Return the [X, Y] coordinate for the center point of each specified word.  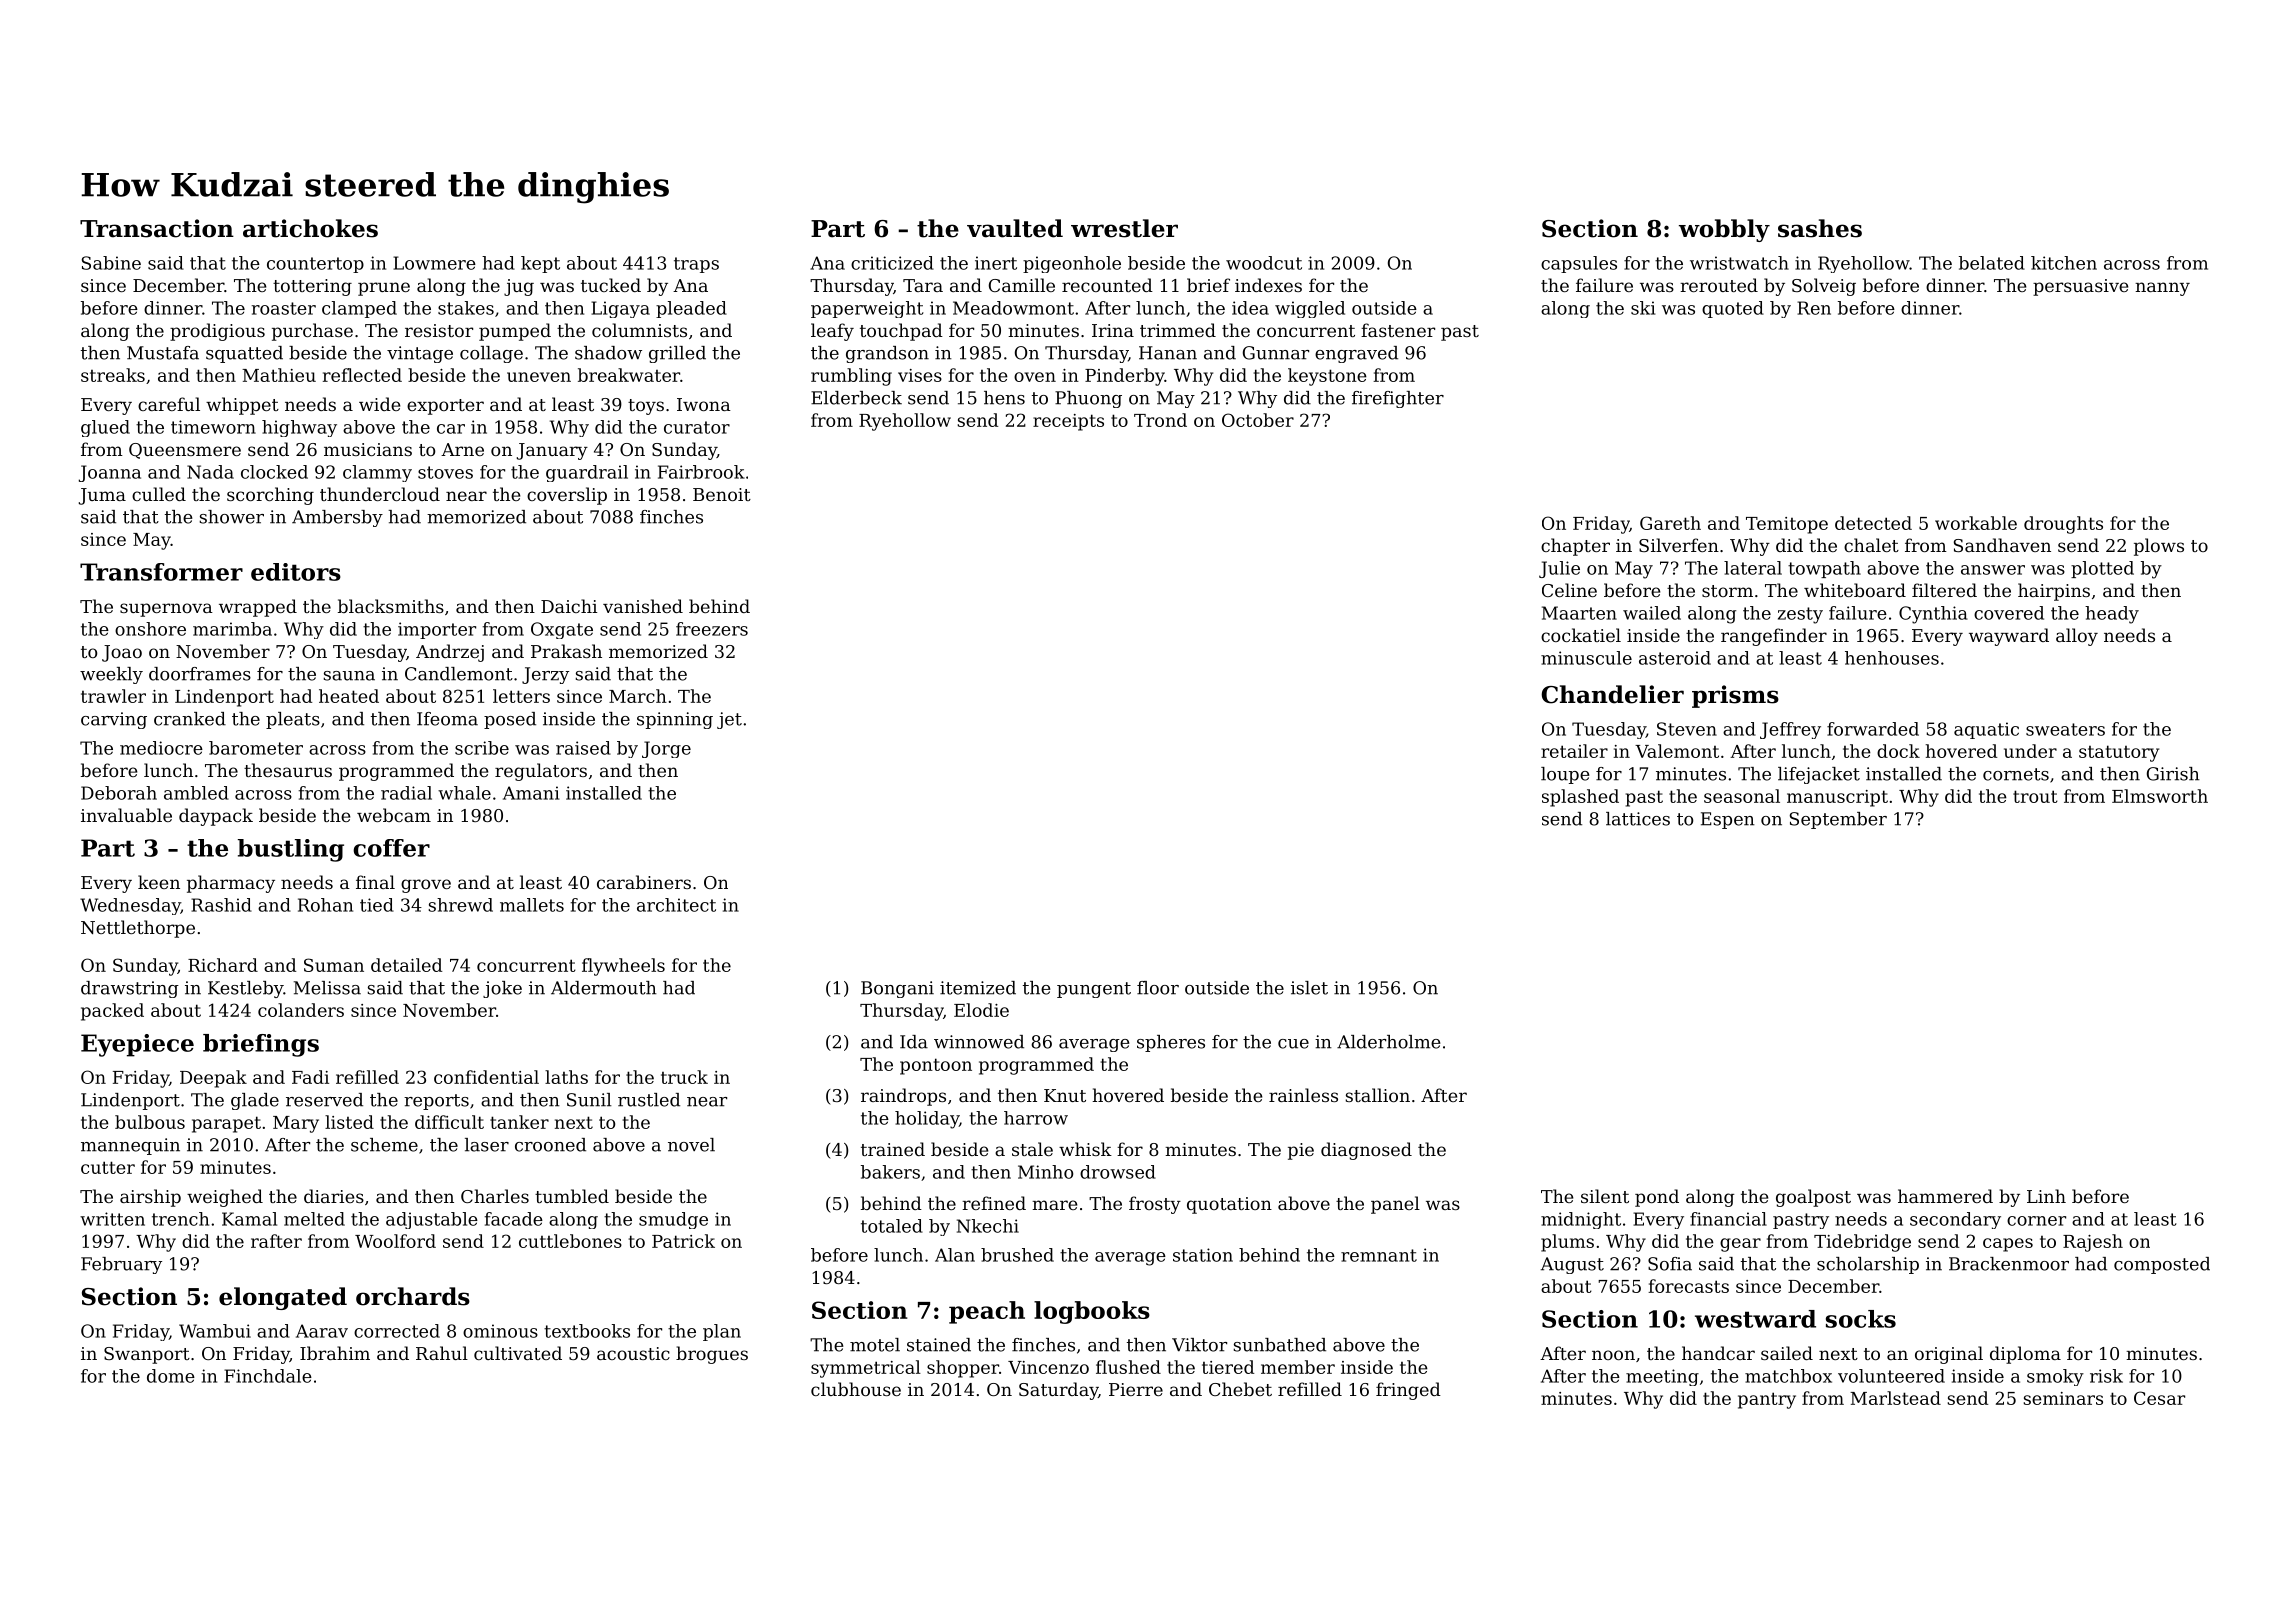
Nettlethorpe [138, 929]
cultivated [518, 1353]
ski [1643, 308]
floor [1158, 988]
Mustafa [163, 353]
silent [1605, 1196]
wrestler [1124, 228]
